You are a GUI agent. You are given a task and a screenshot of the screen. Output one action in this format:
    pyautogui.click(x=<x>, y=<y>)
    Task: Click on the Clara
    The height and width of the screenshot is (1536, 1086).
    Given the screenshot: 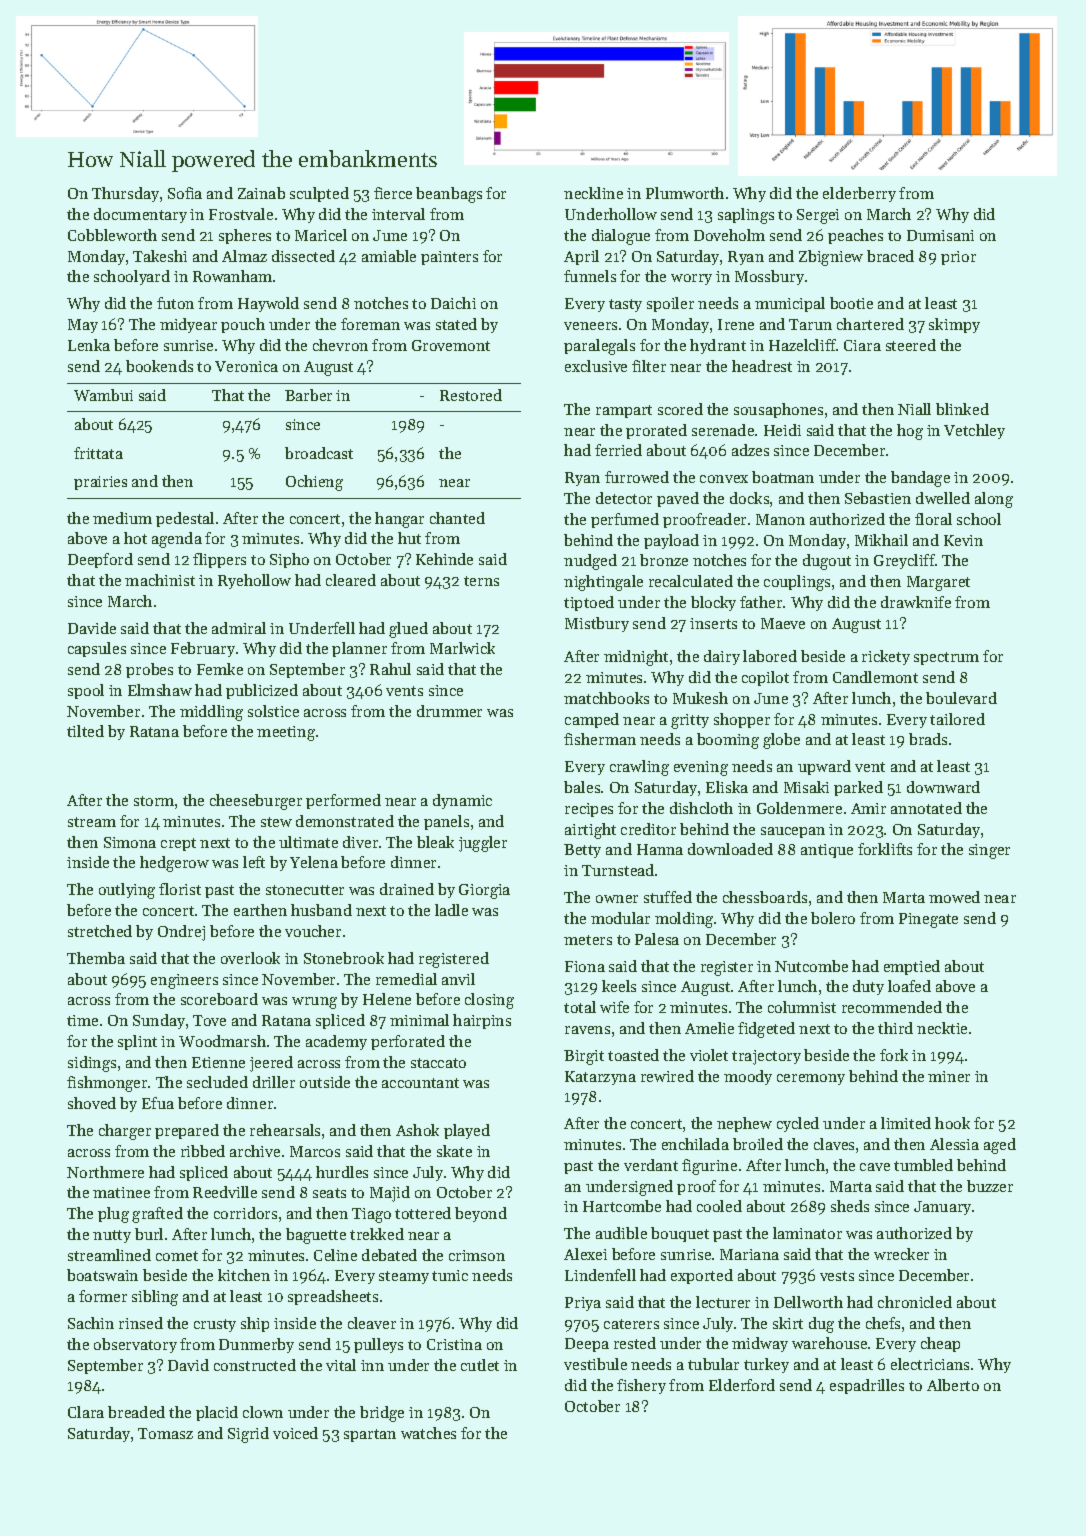 What is the action you would take?
    pyautogui.click(x=86, y=1412)
